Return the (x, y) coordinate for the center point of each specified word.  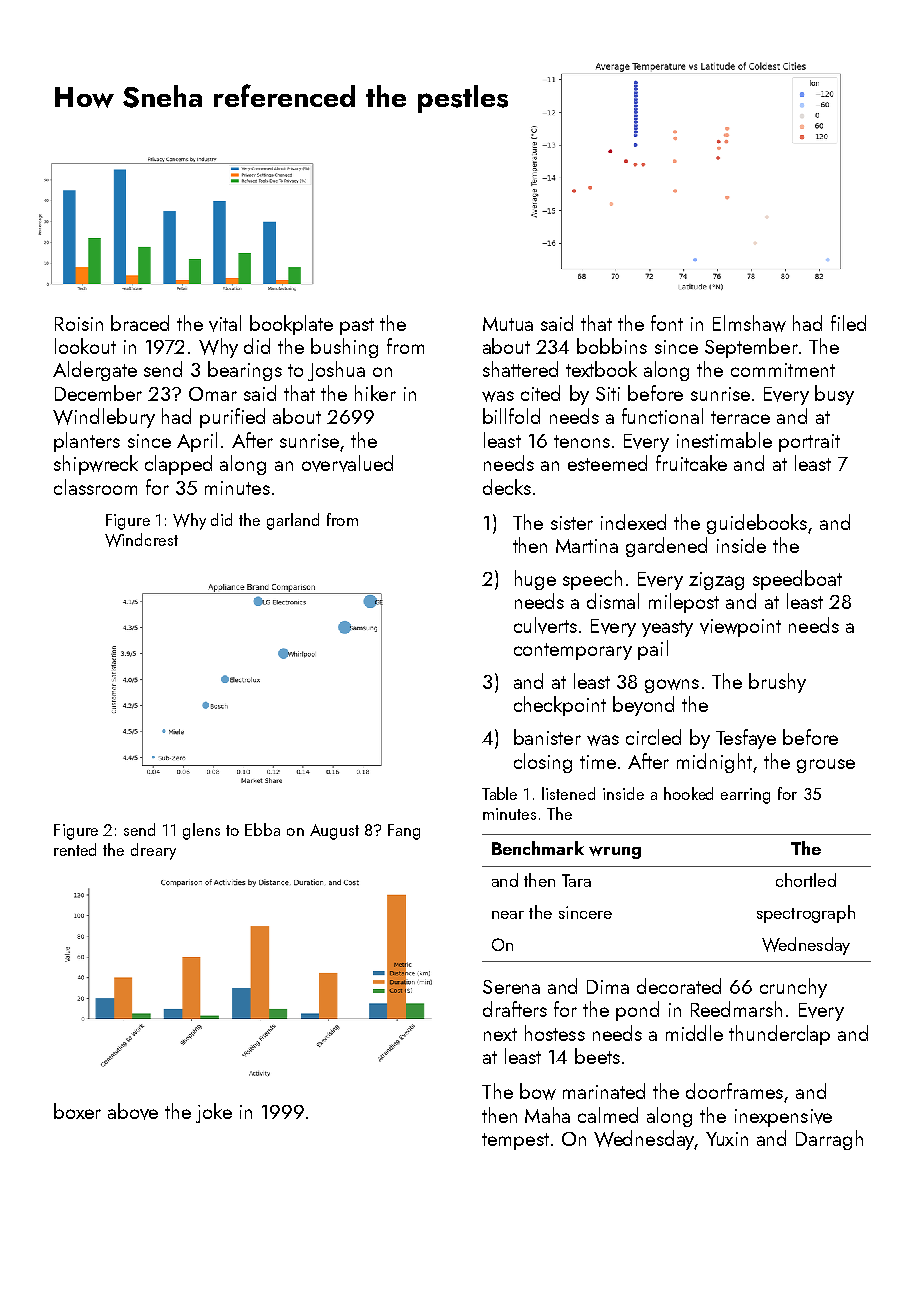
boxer (77, 1111)
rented (75, 849)
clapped (178, 465)
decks (507, 487)
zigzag (716, 581)
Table (499, 793)
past (357, 326)
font (667, 323)
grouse (826, 766)
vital (225, 323)
